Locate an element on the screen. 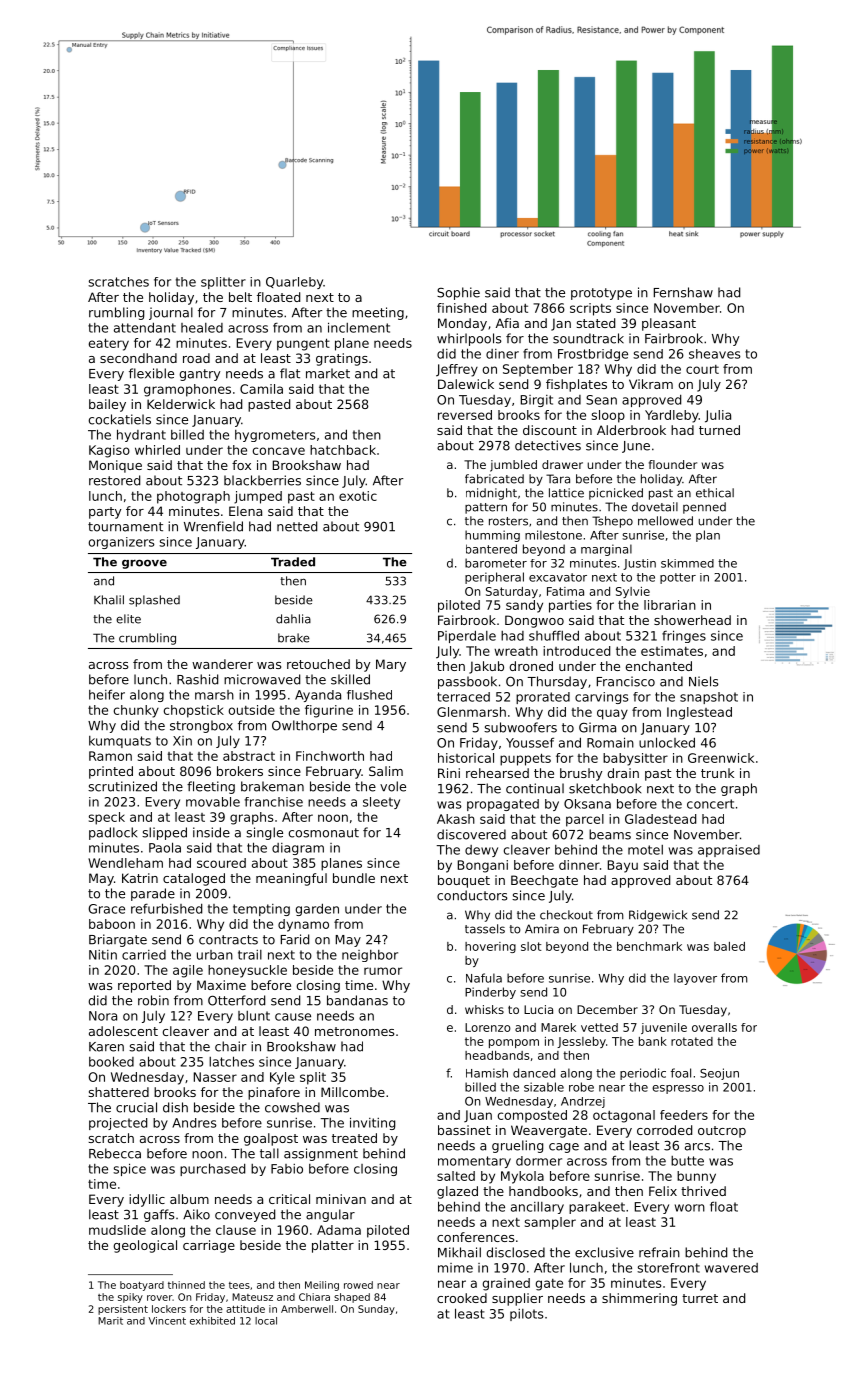  Piperdale is located at coordinates (467, 636).
